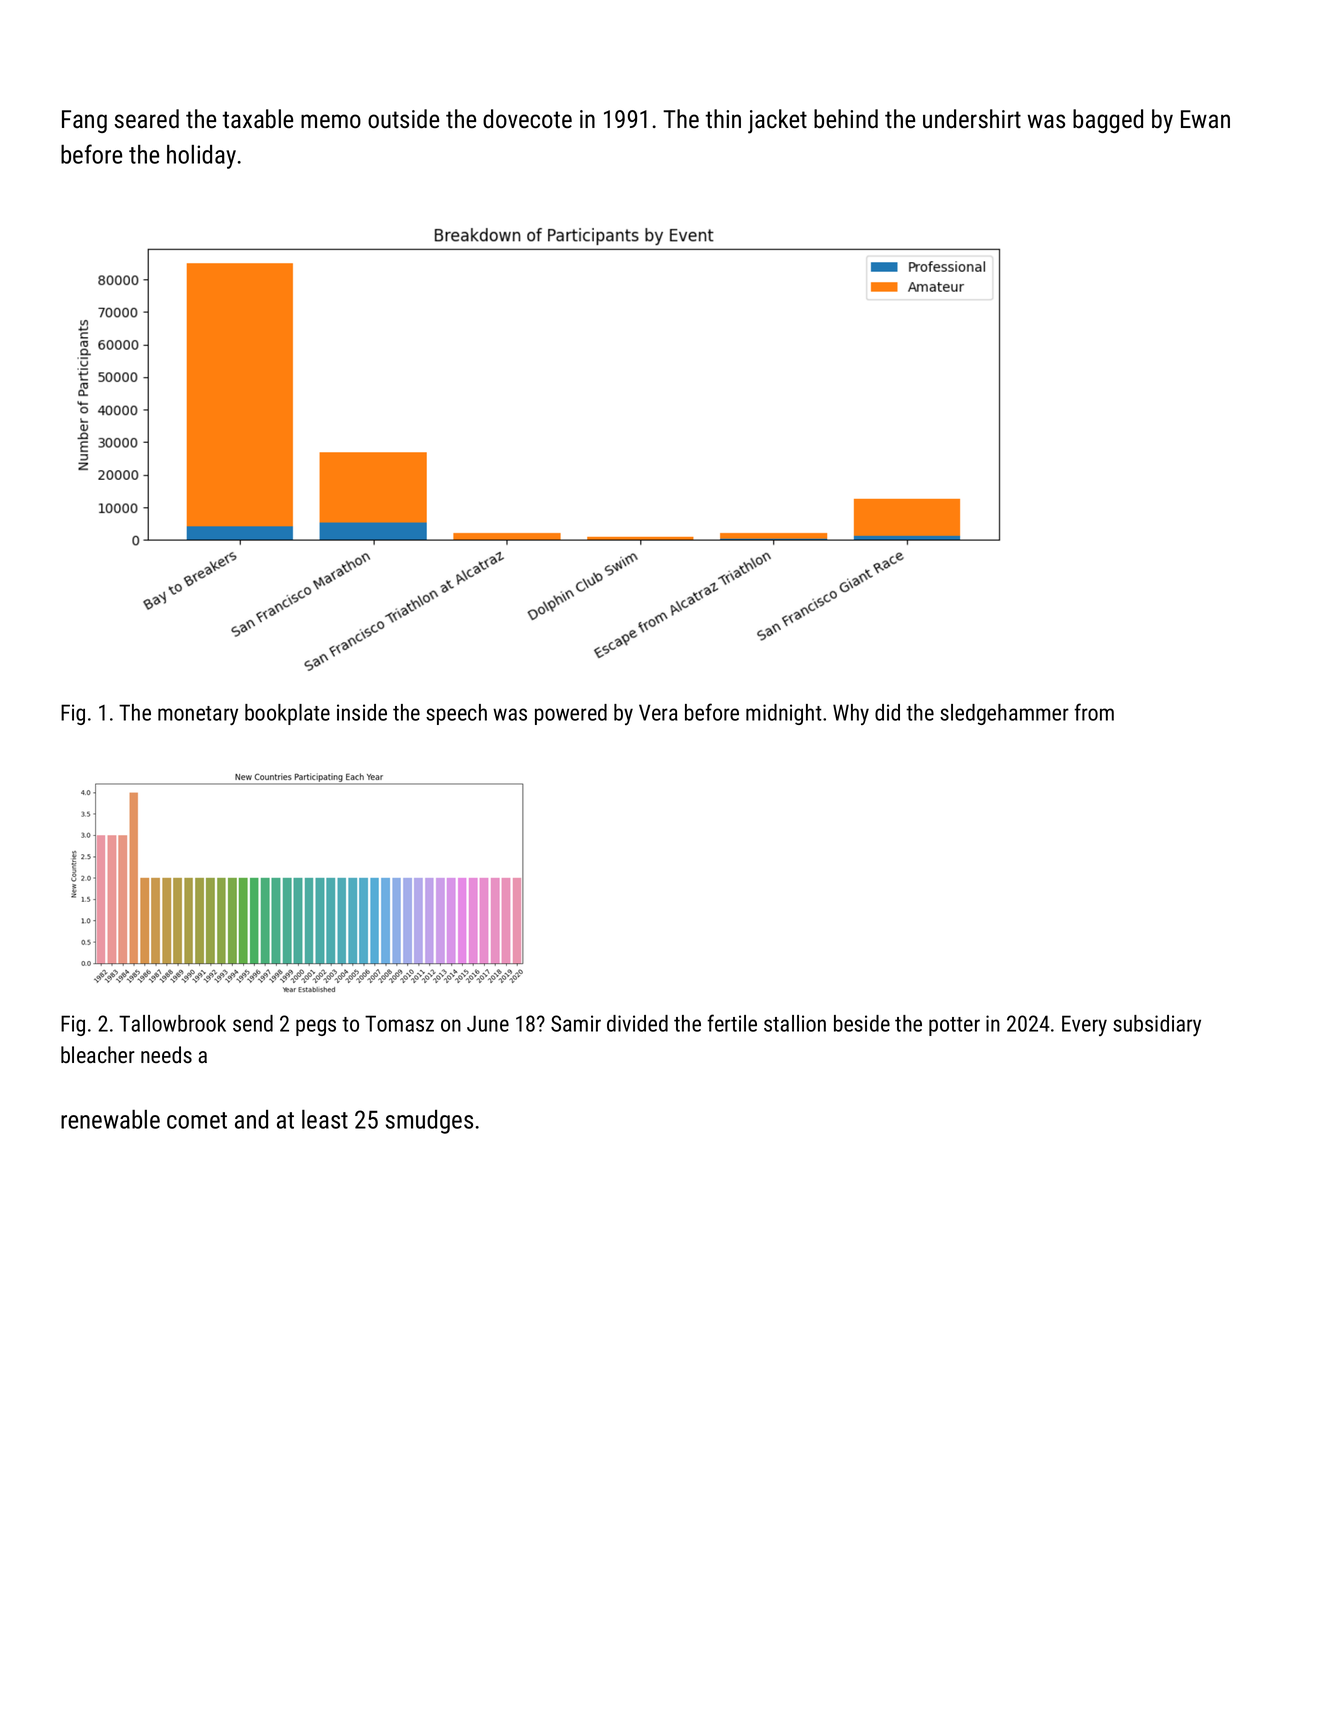 This screenshot has width=1325, height=1715. I want to click on sledgehammer, so click(1004, 714).
